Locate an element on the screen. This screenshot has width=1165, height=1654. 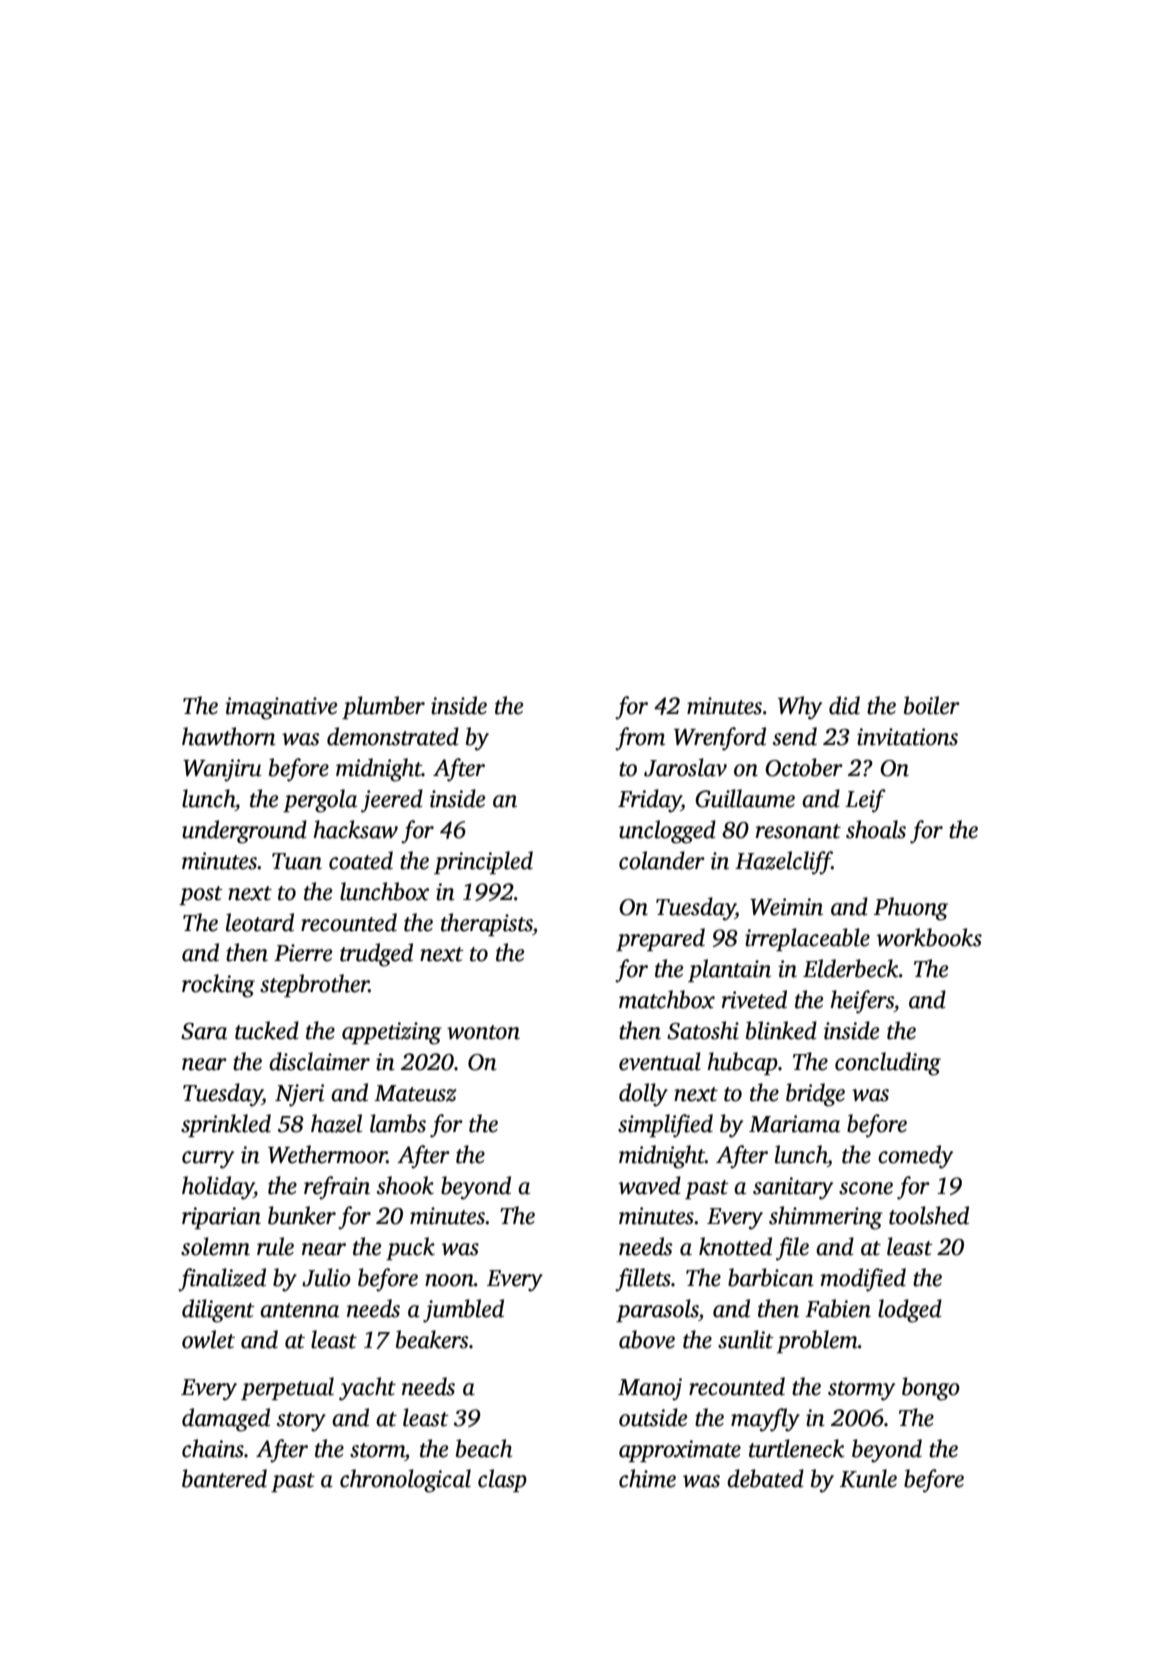
hawthorn is located at coordinates (229, 736).
